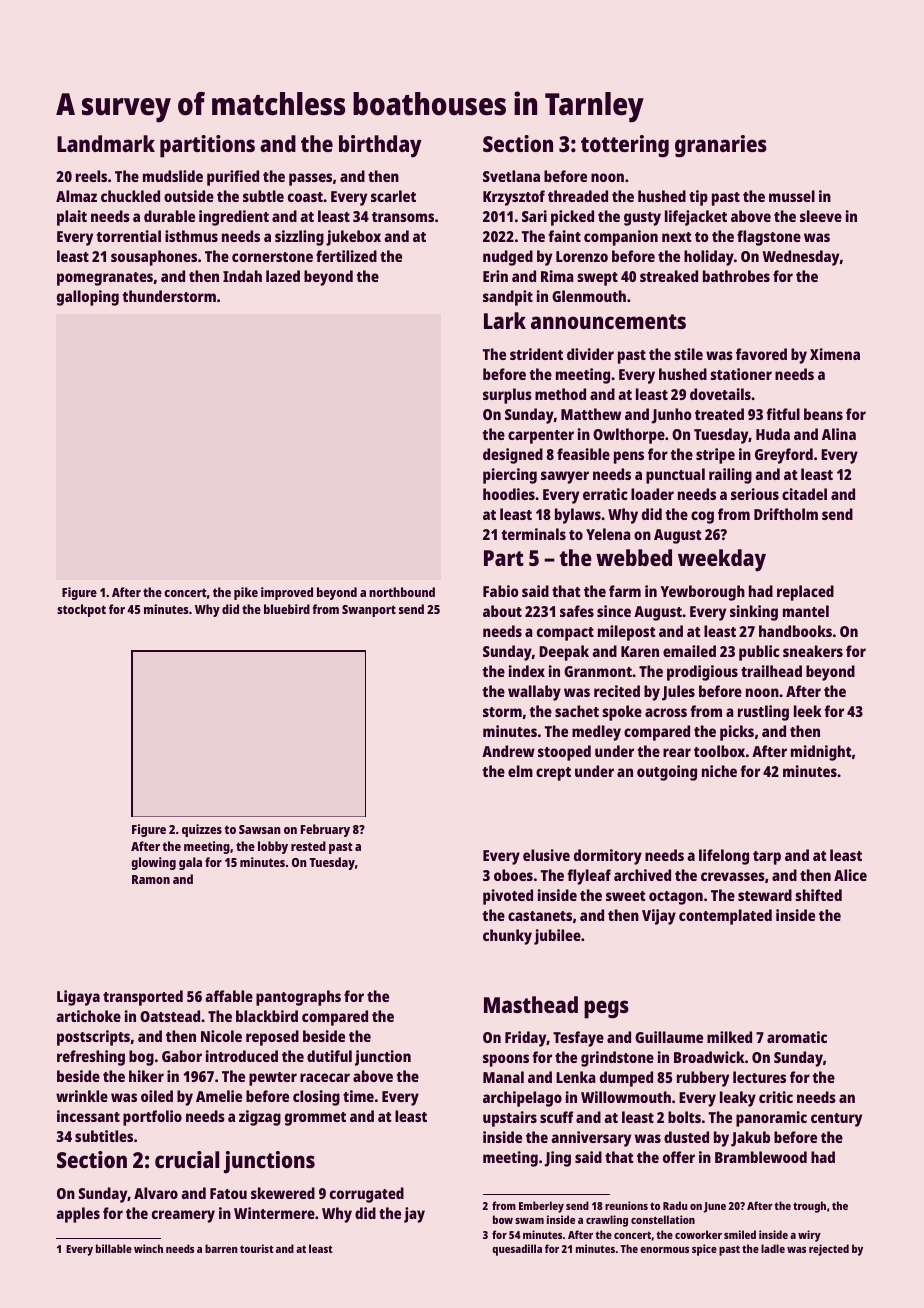 The height and width of the document is (1308, 924). I want to click on castanets, so click(540, 916).
